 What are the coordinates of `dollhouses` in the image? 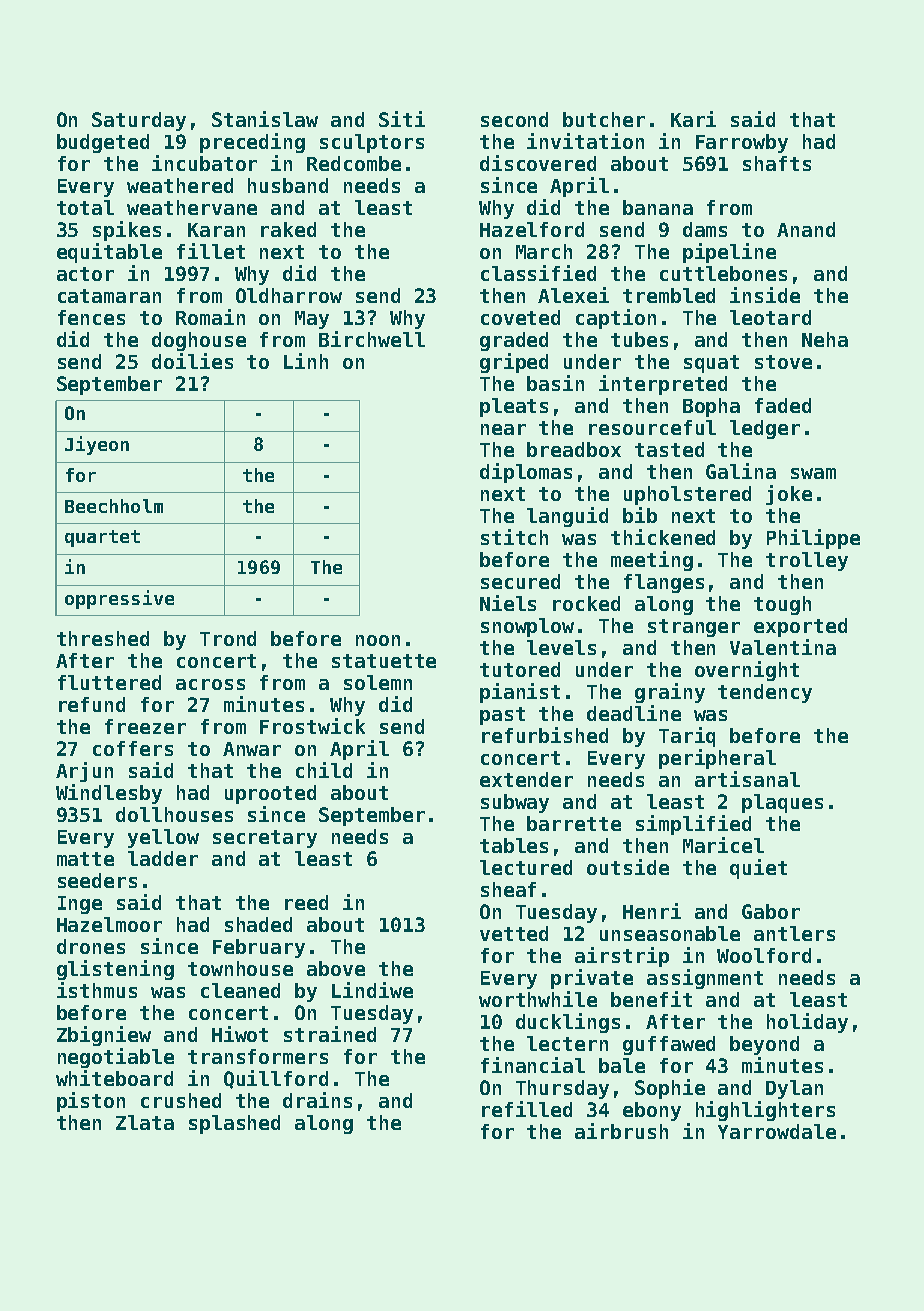 It's located at (174, 814).
